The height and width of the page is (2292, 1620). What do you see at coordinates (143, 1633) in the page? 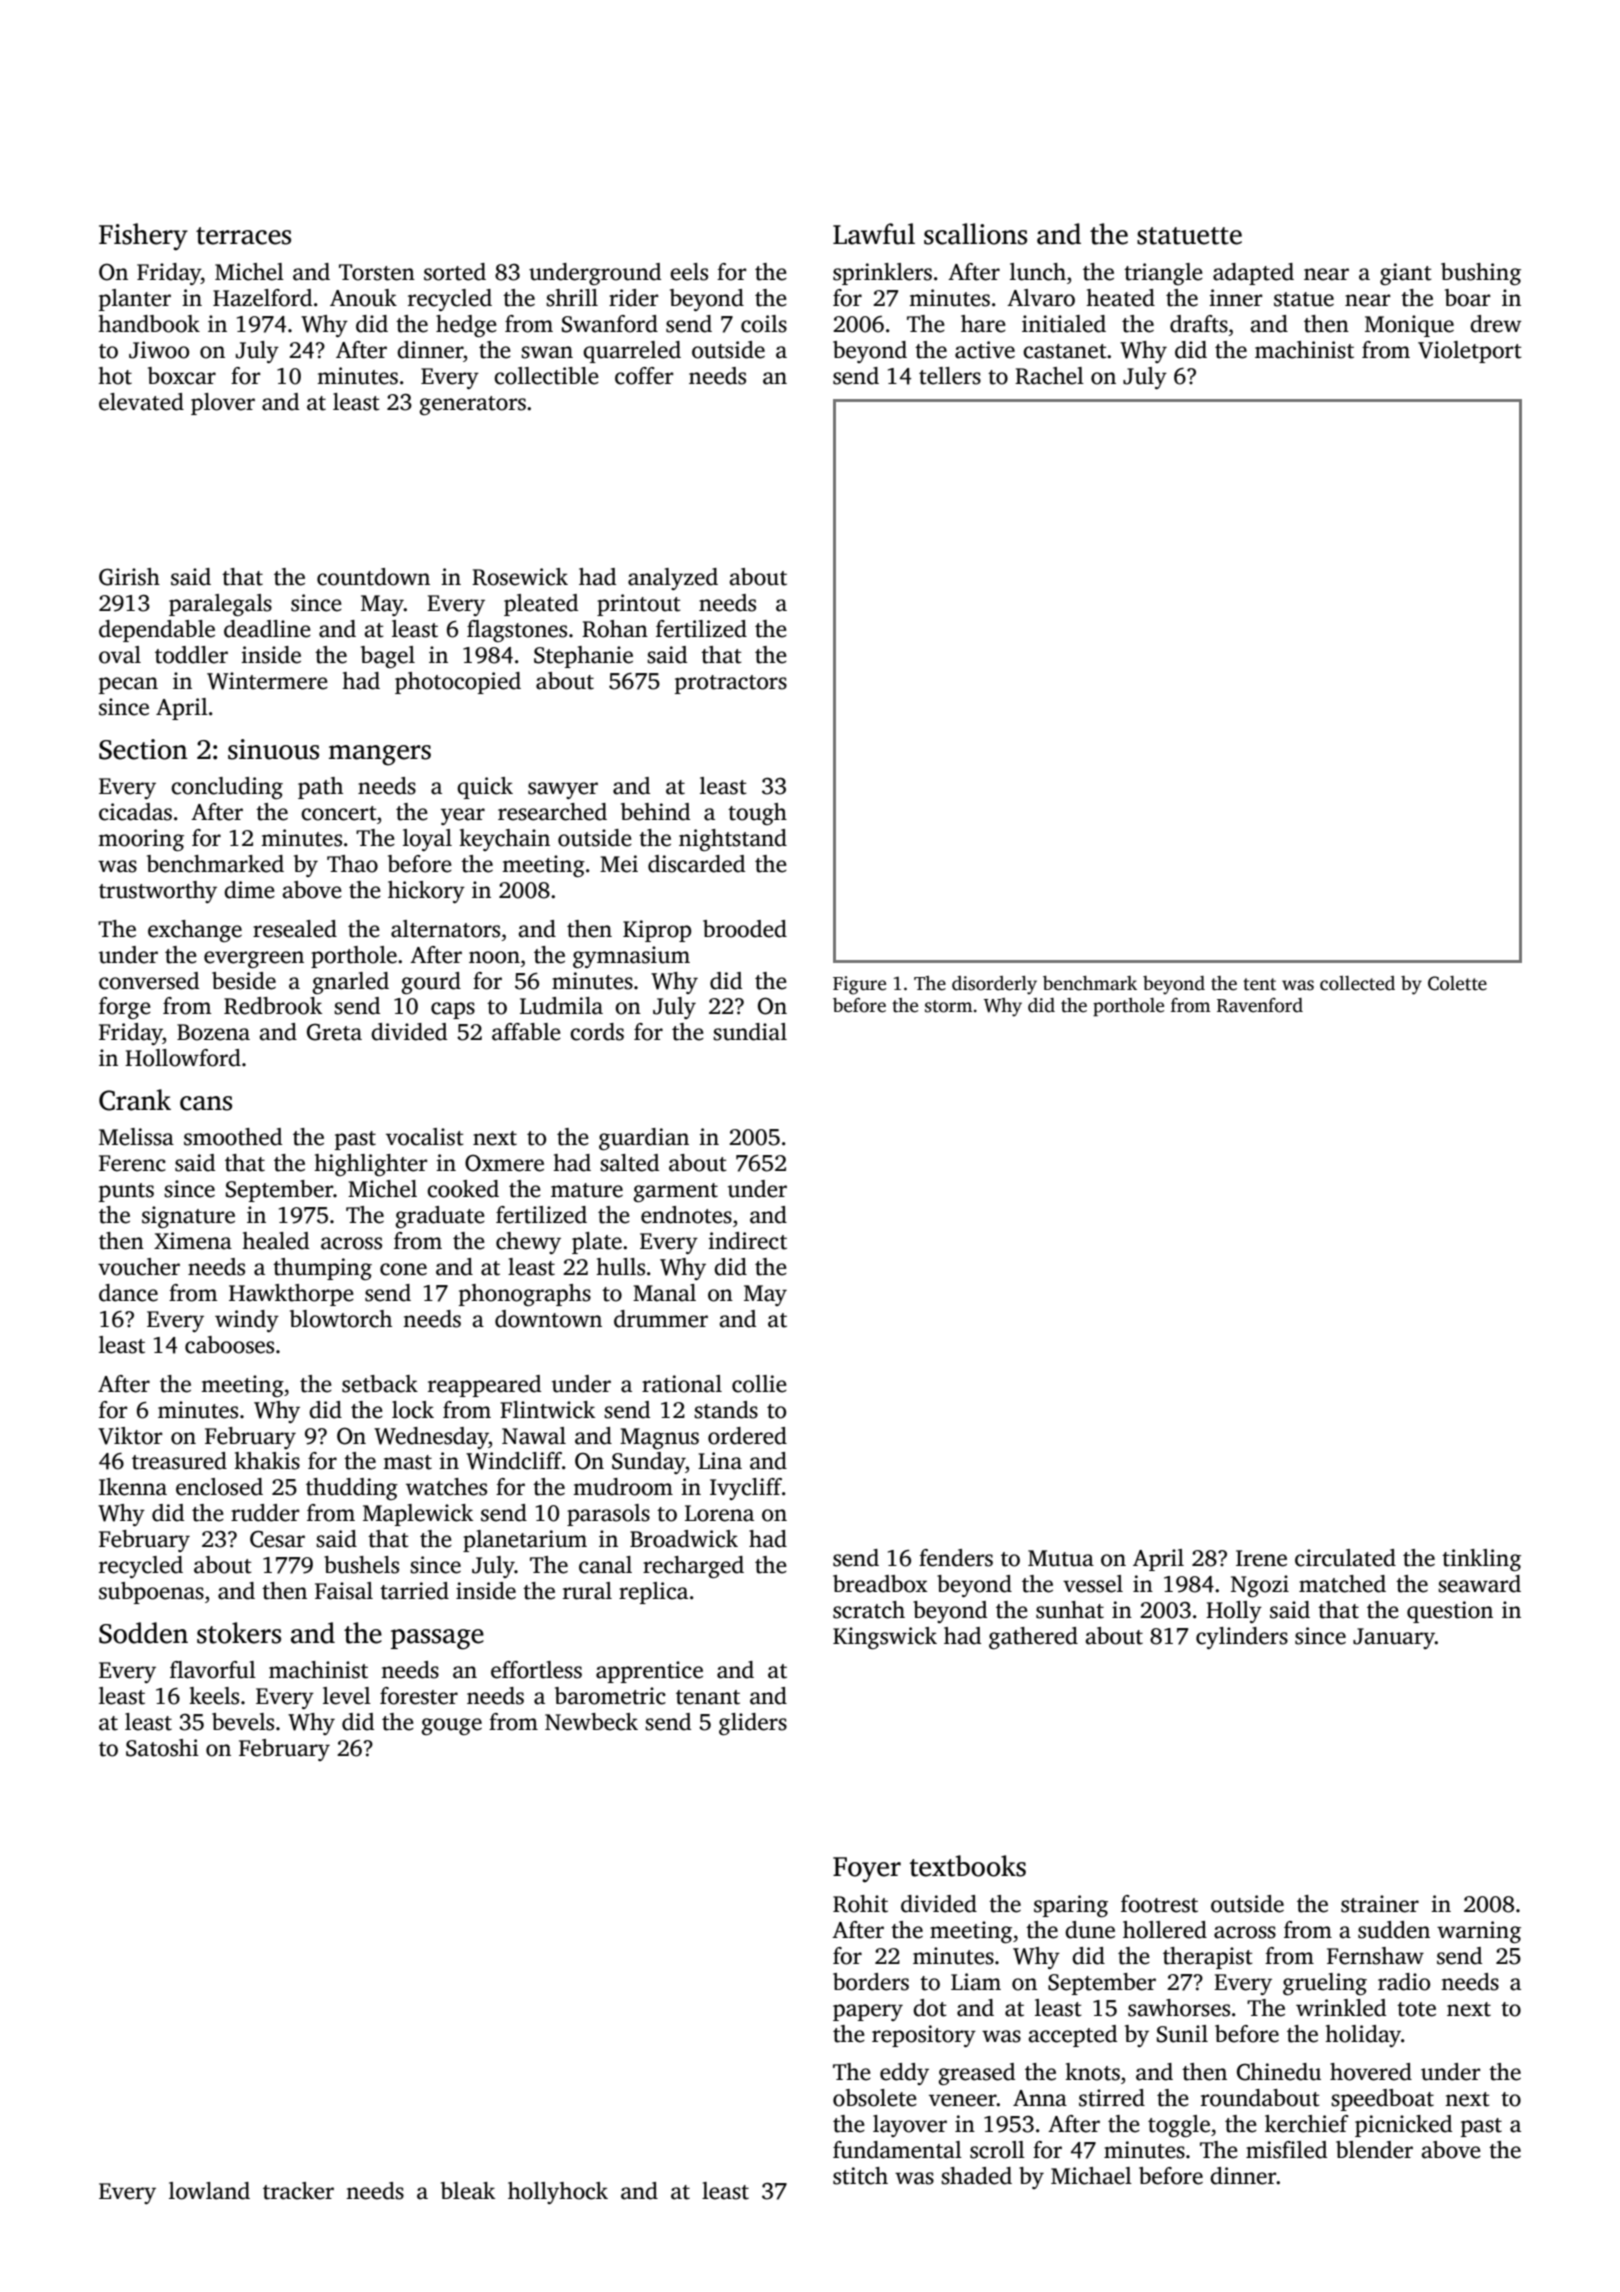
I see `Sodden` at bounding box center [143, 1633].
